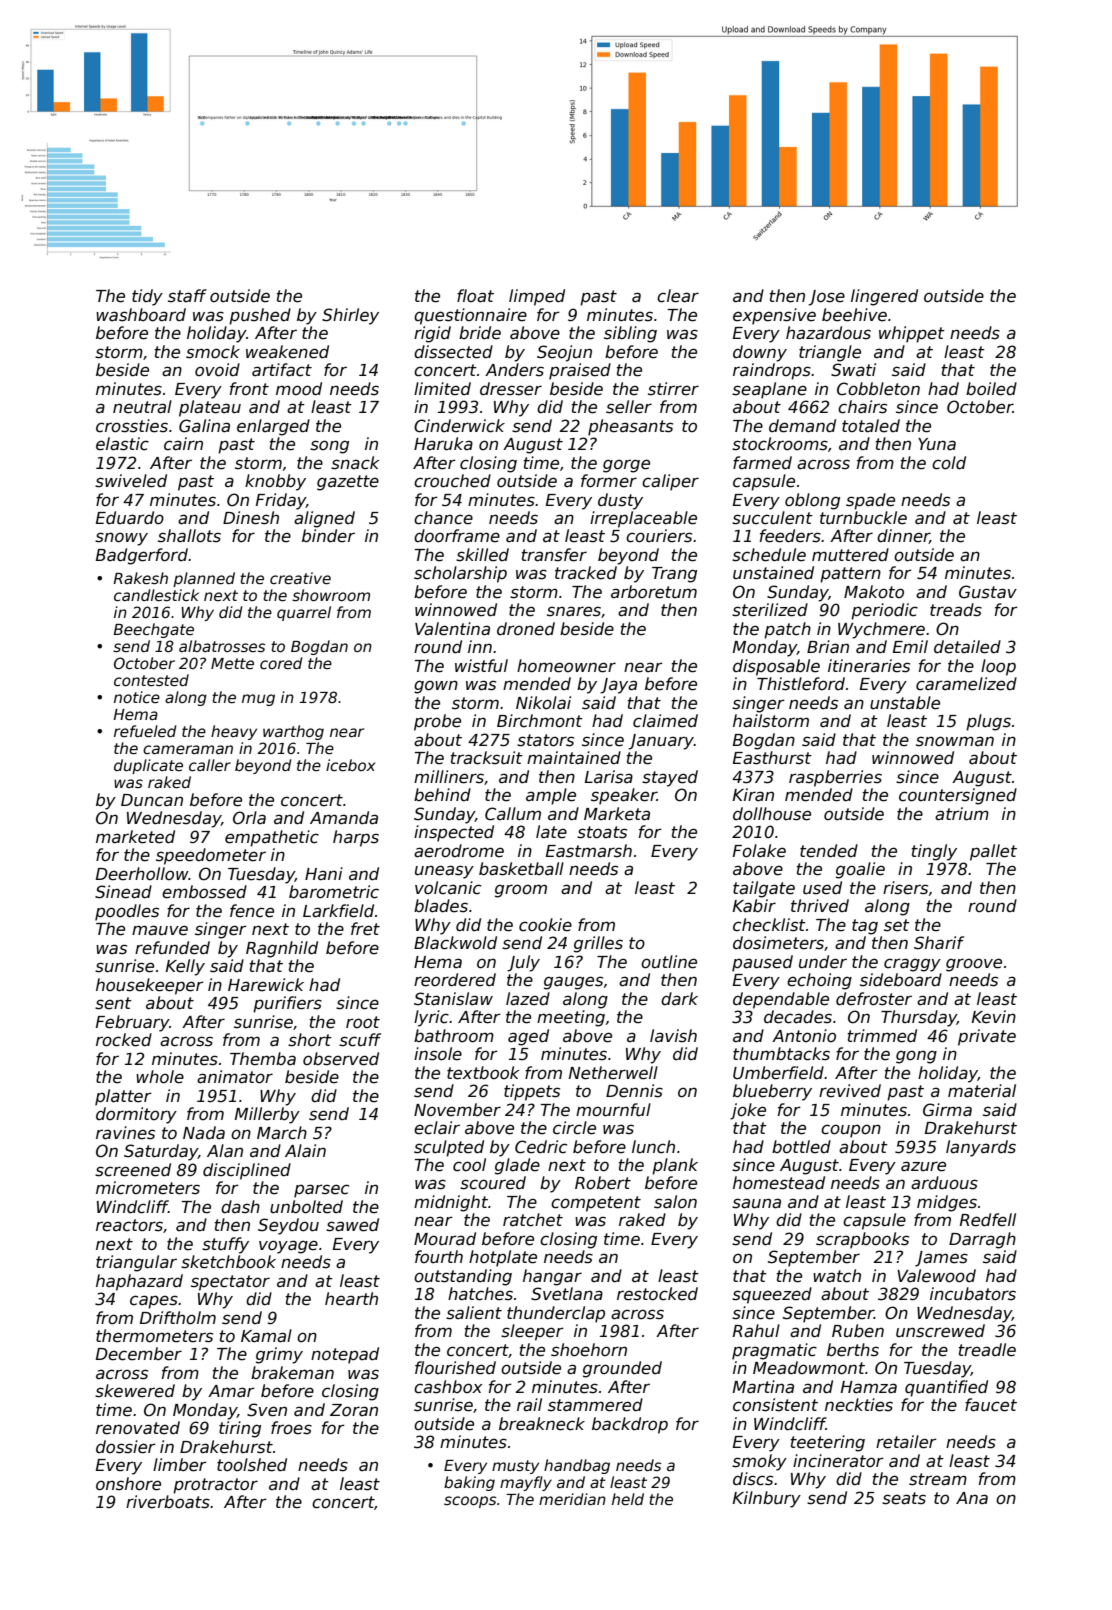  I want to click on boiled, so click(991, 389).
